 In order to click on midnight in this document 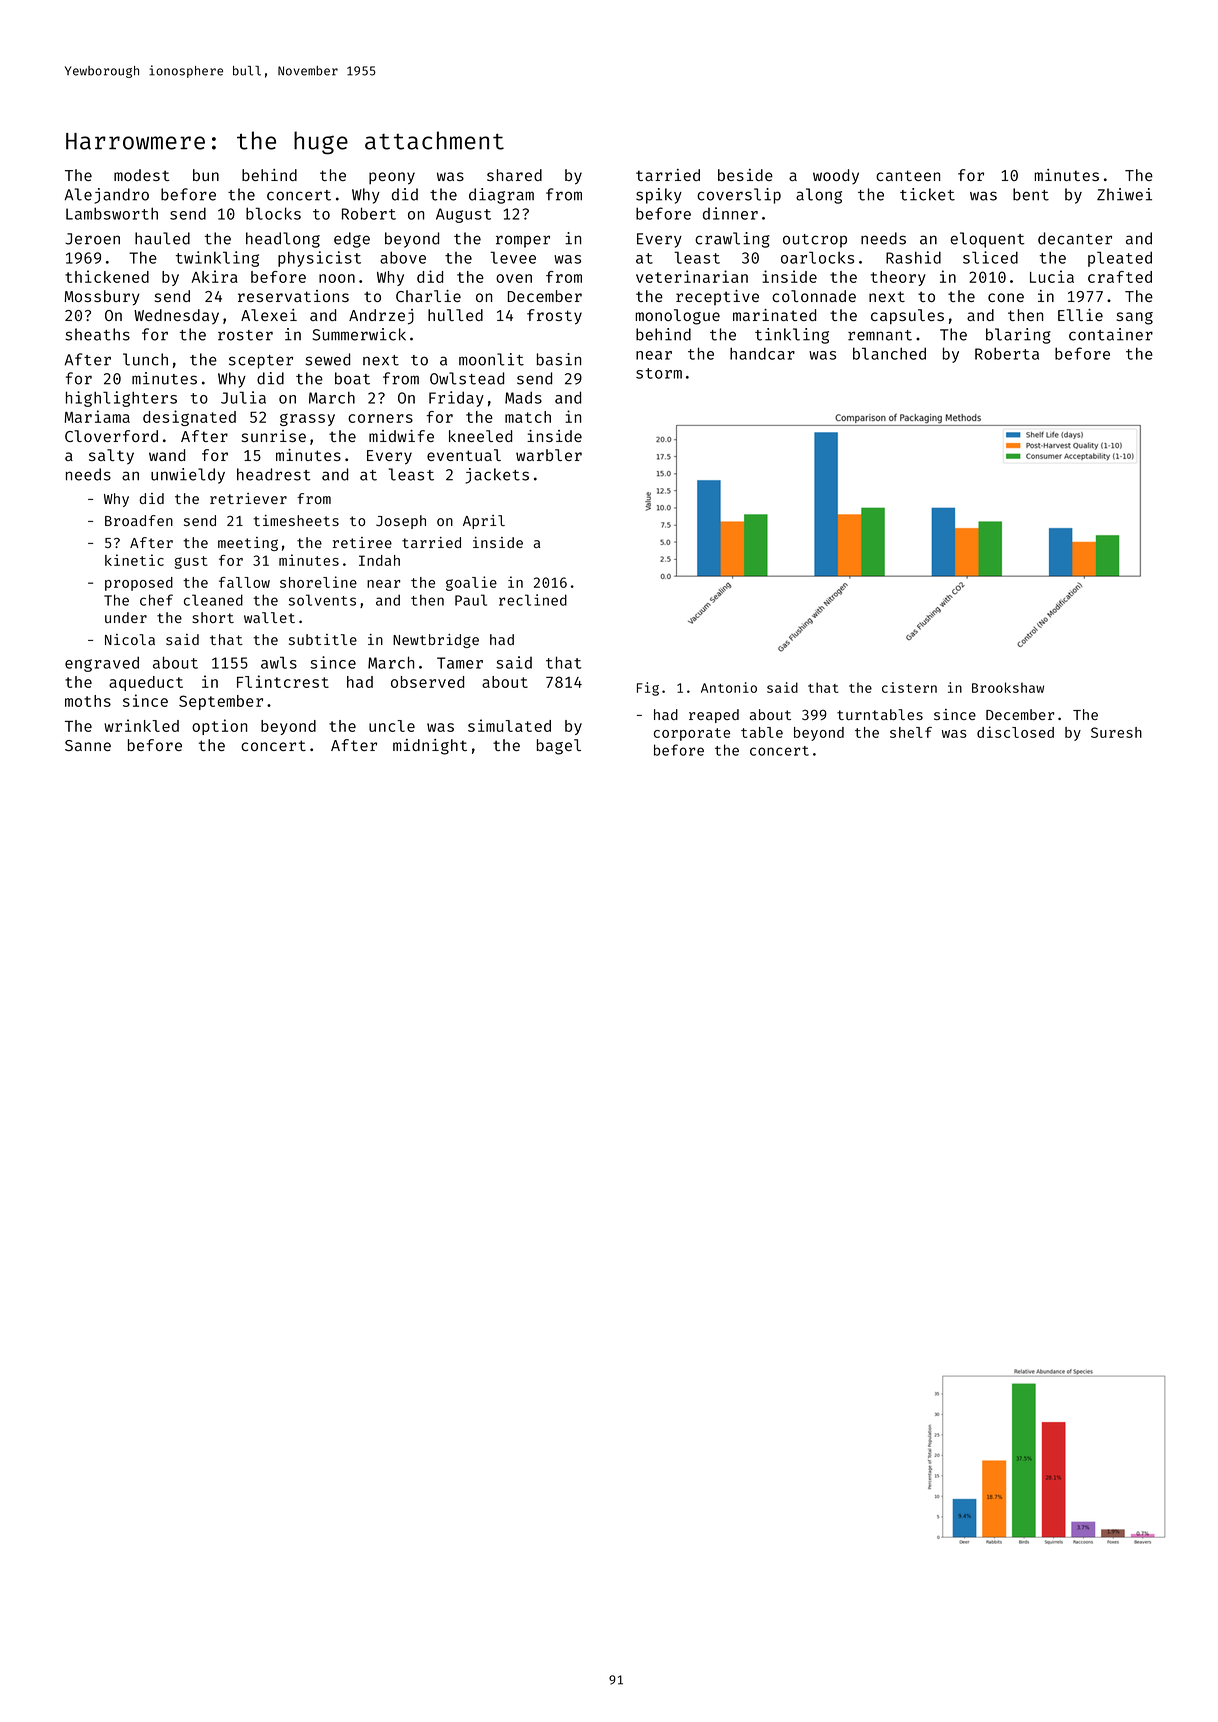, I will do `click(430, 747)`.
